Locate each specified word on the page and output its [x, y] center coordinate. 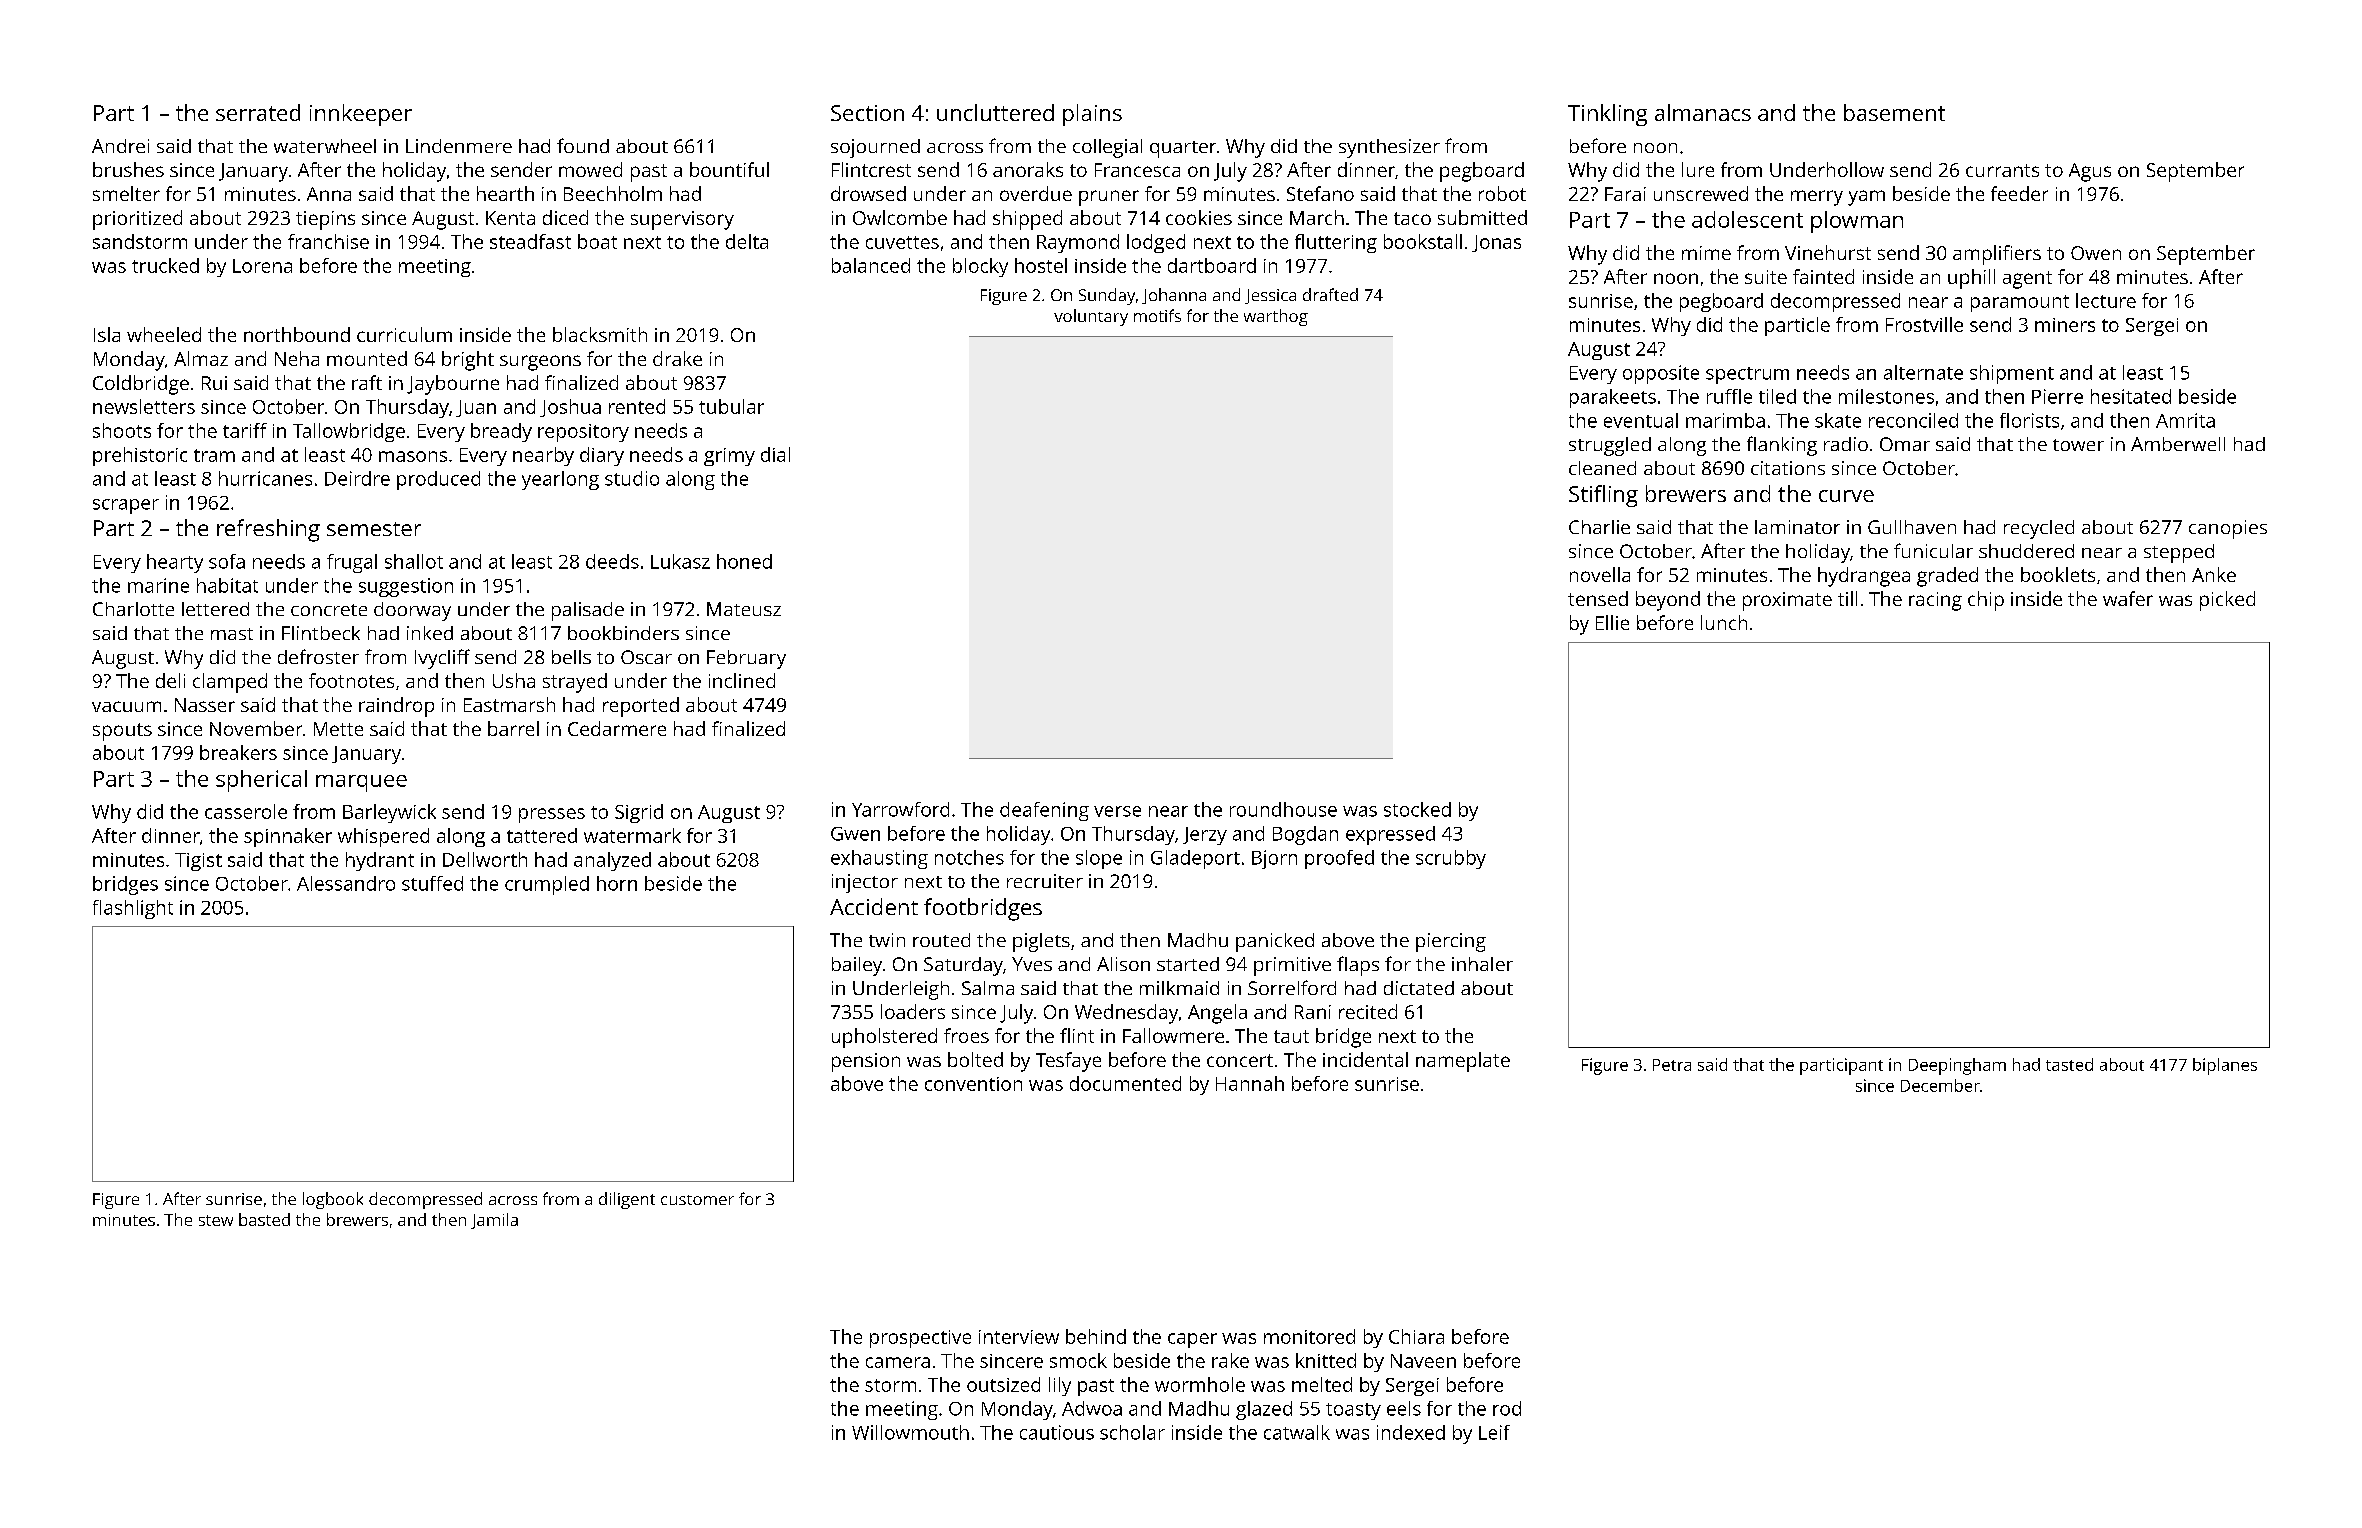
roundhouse [1283, 809]
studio [632, 478]
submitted [1482, 217]
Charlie [1599, 527]
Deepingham [1957, 1066]
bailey [857, 966]
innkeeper [361, 115]
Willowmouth [910, 1432]
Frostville [1924, 324]
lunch [1724, 622]
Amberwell [2178, 444]
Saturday [963, 966]
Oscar [646, 657]
